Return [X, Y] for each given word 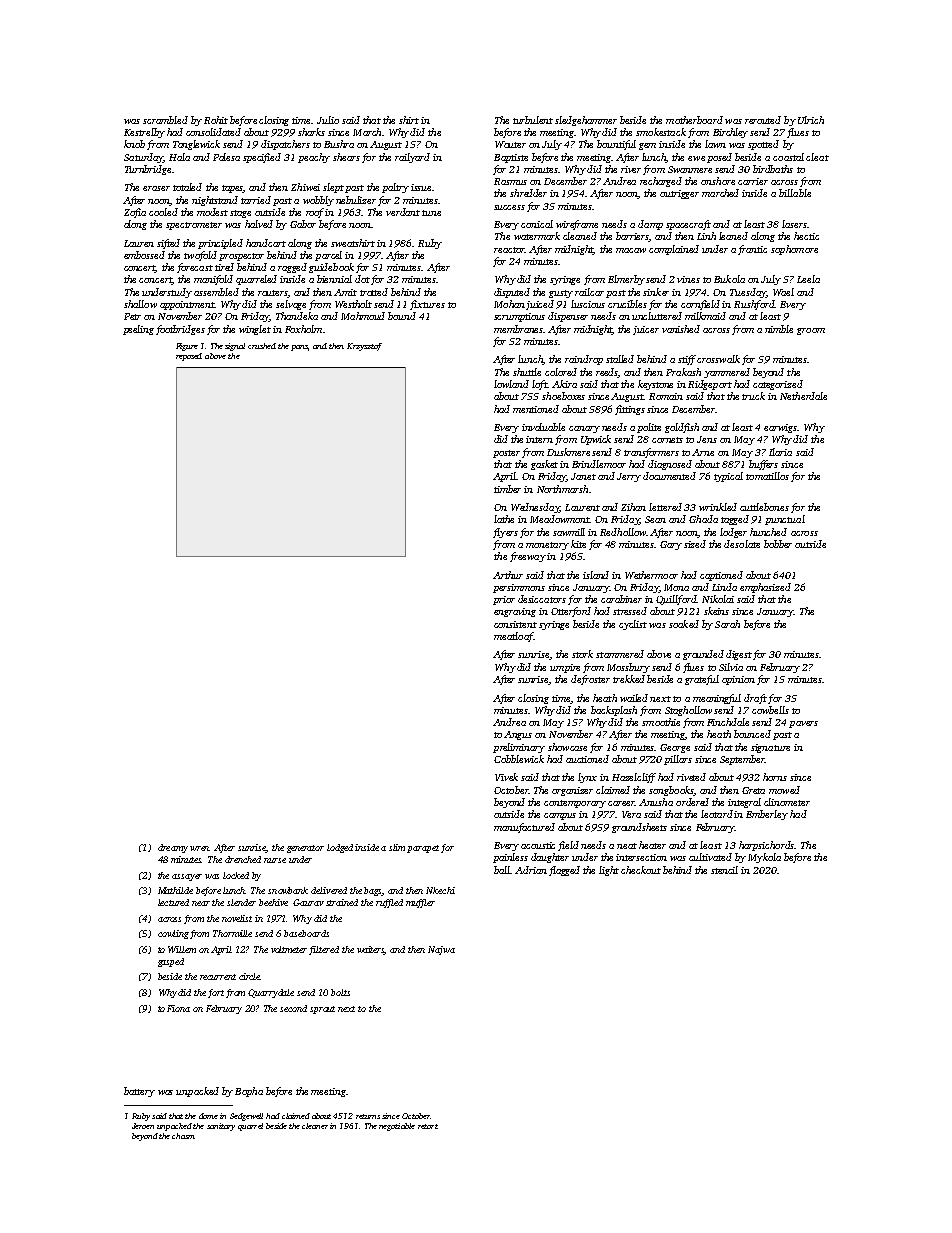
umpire [565, 668]
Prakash [683, 372]
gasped [171, 962]
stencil [724, 870]
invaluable [543, 427]
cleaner [315, 1126]
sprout [322, 1010]
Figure [187, 347]
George [675, 748]
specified [262, 158]
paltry [395, 188]
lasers [794, 224]
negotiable [397, 1127]
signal [235, 347]
